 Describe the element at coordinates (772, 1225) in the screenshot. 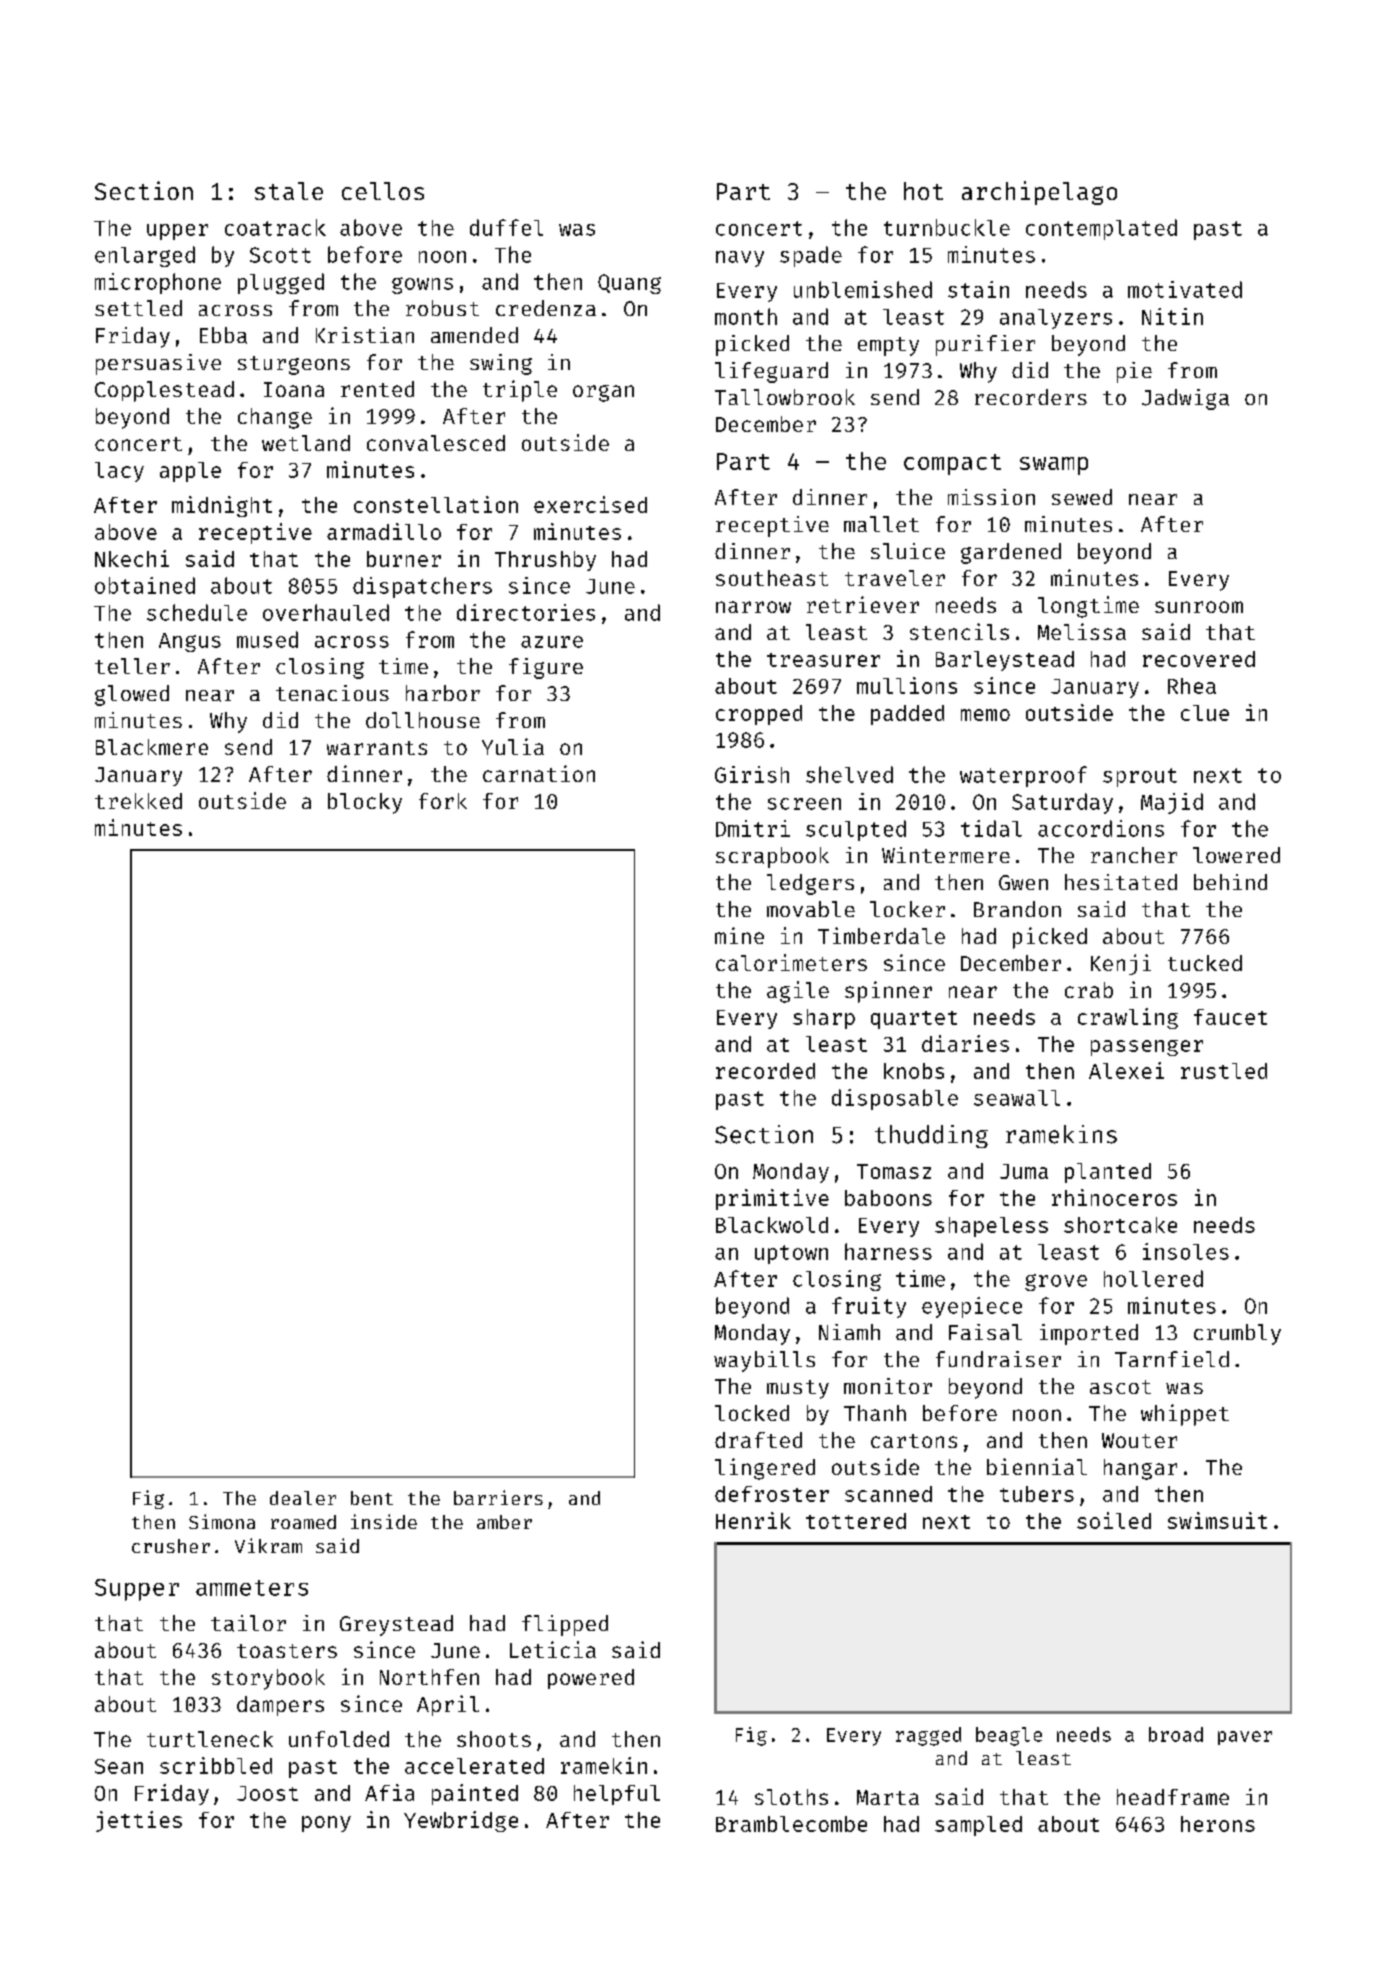

I see `Blackwold` at that location.
